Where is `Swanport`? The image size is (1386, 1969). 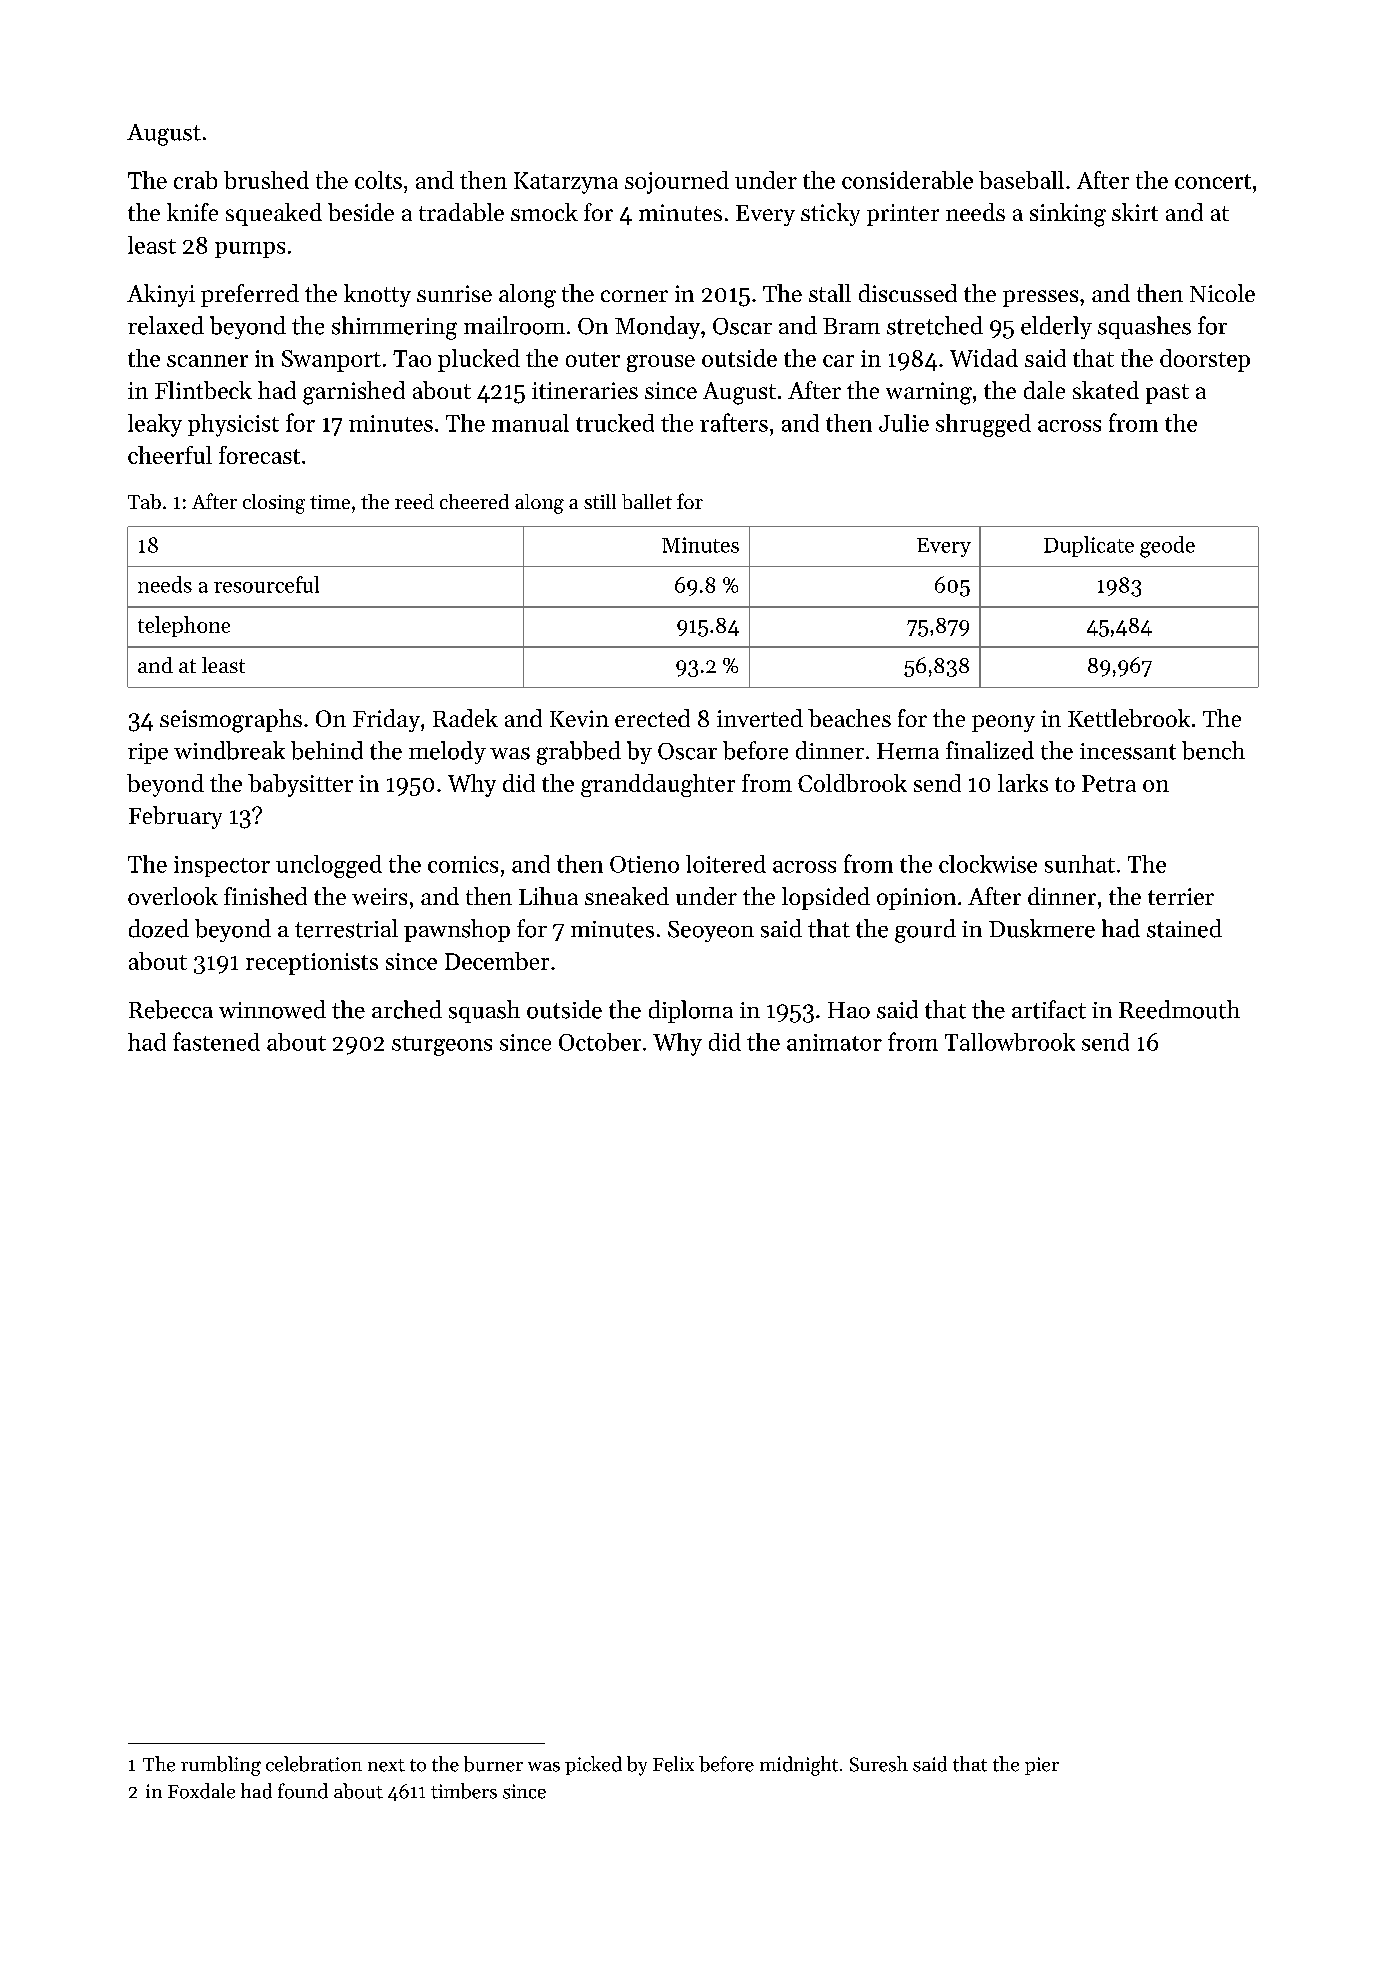
Swanport is located at coordinates (331, 361).
